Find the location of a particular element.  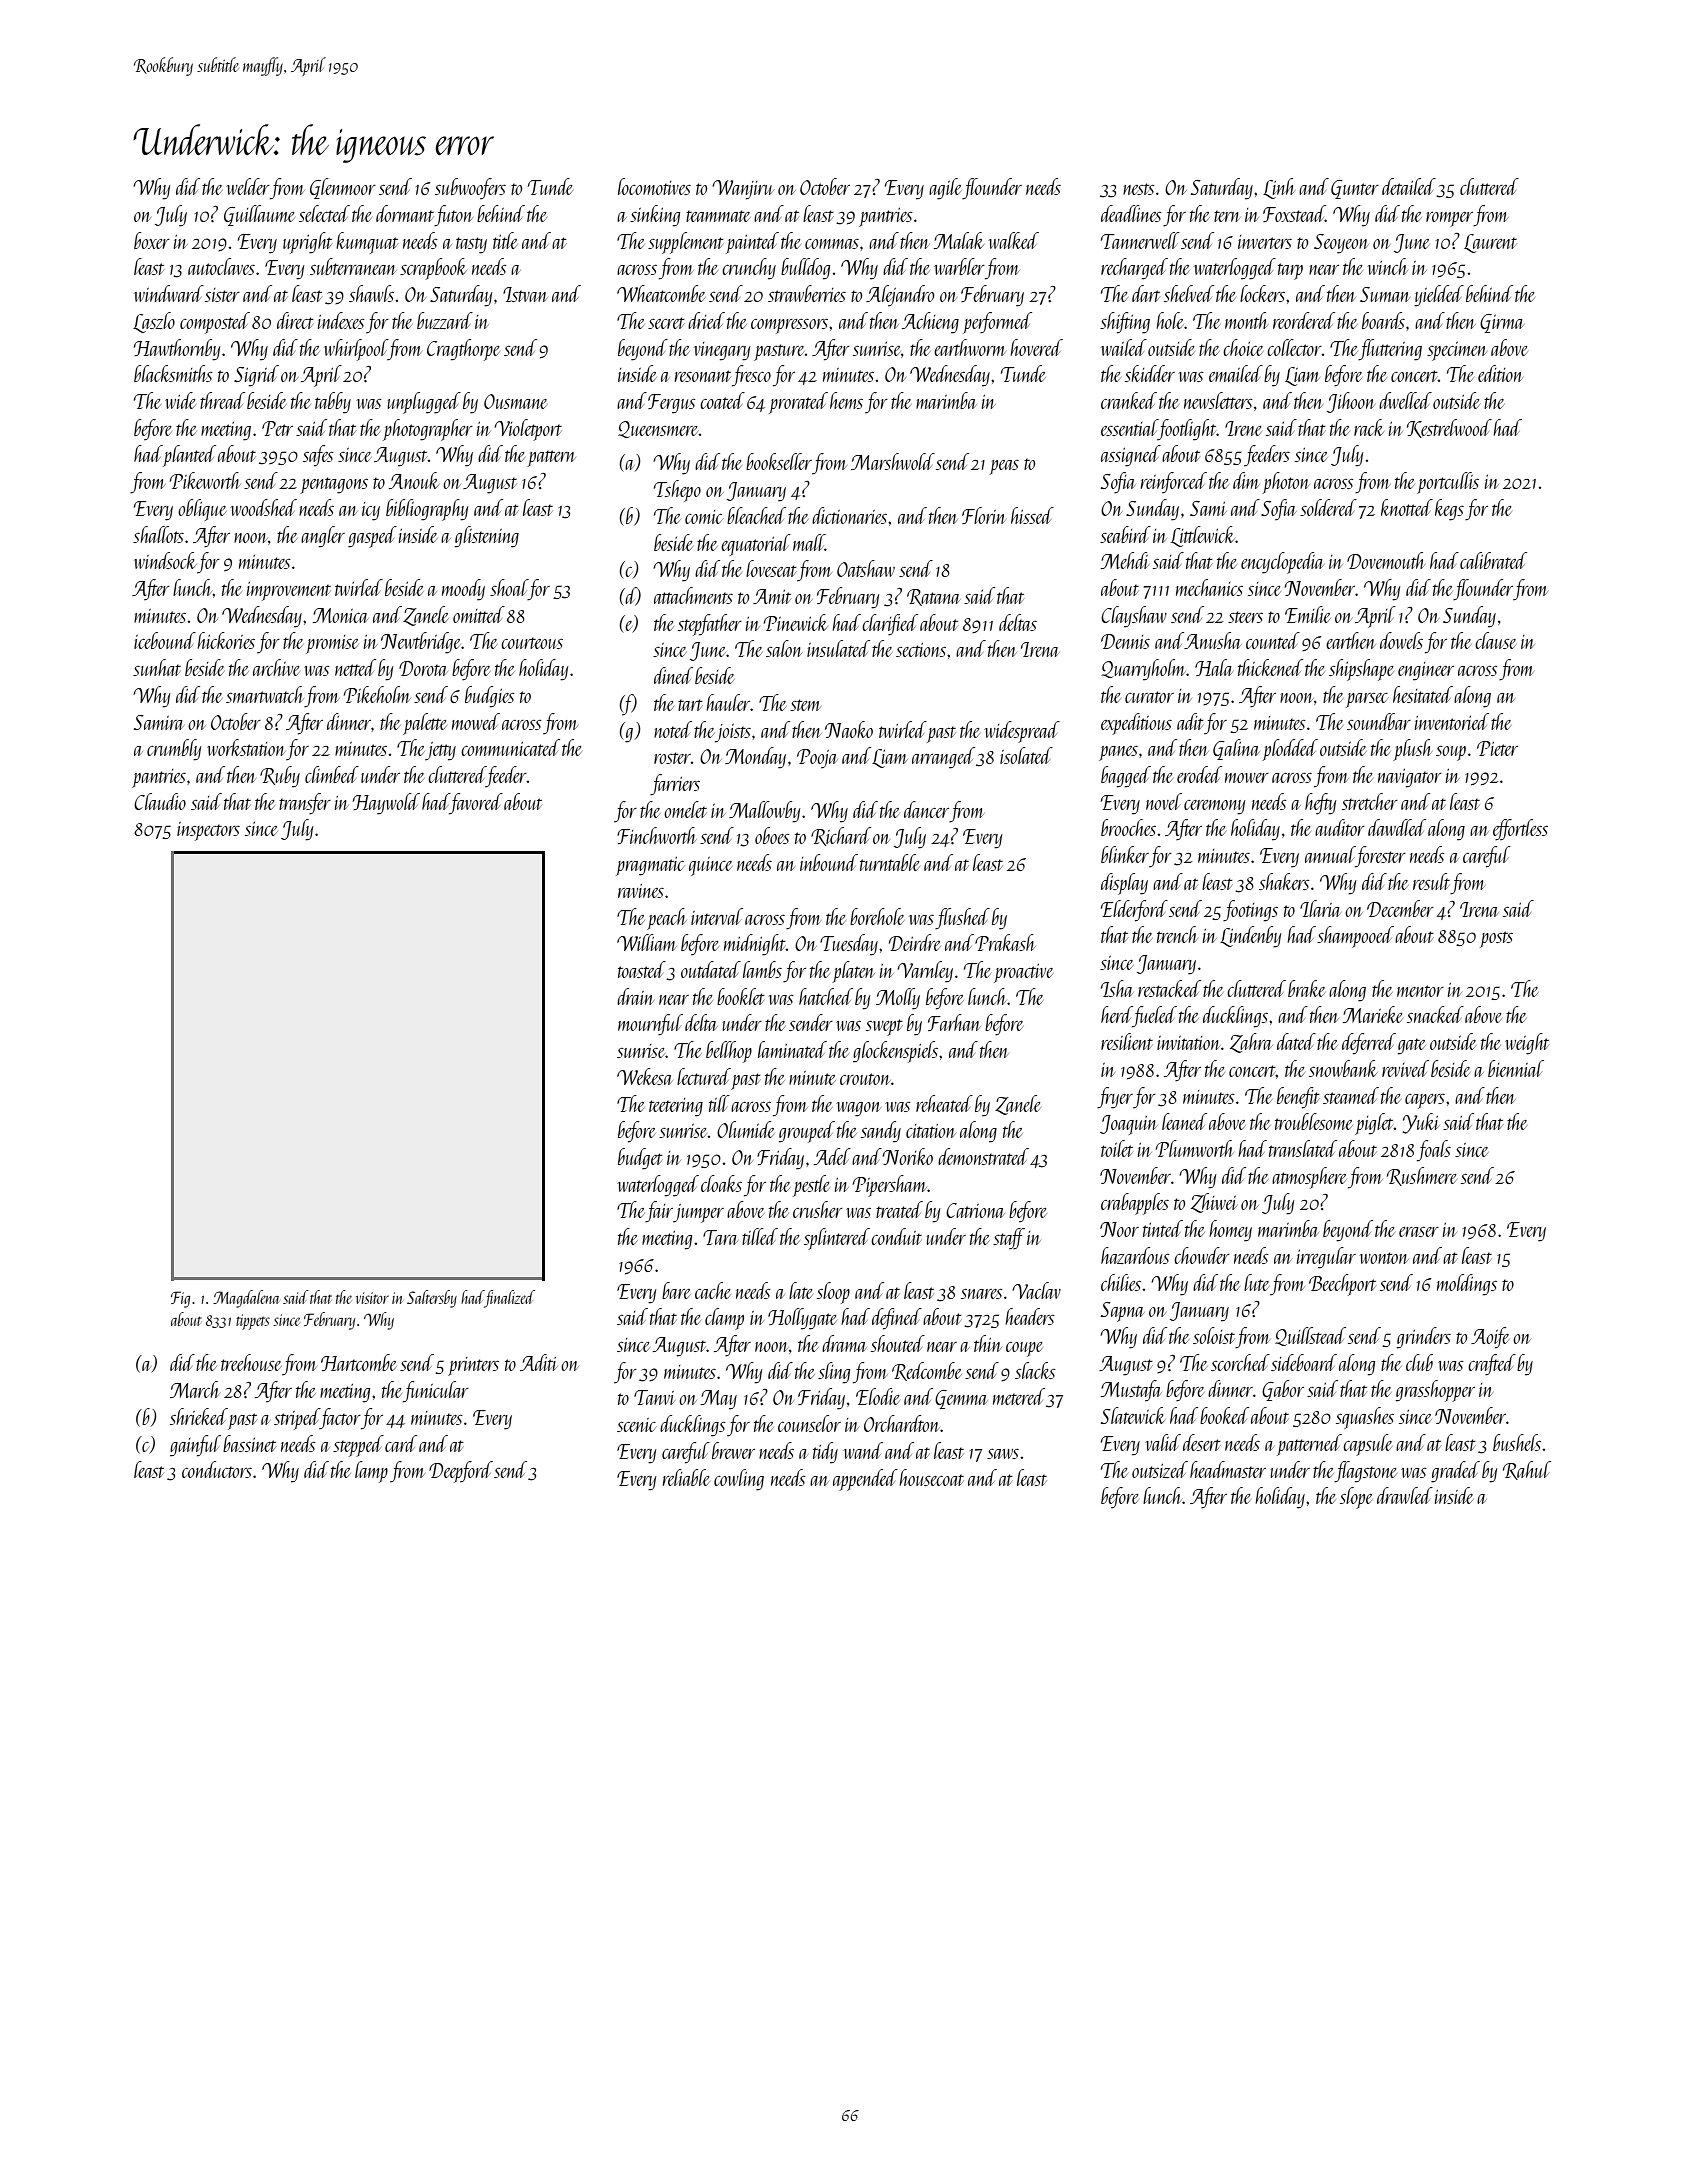

appended is located at coordinates (865, 1480).
